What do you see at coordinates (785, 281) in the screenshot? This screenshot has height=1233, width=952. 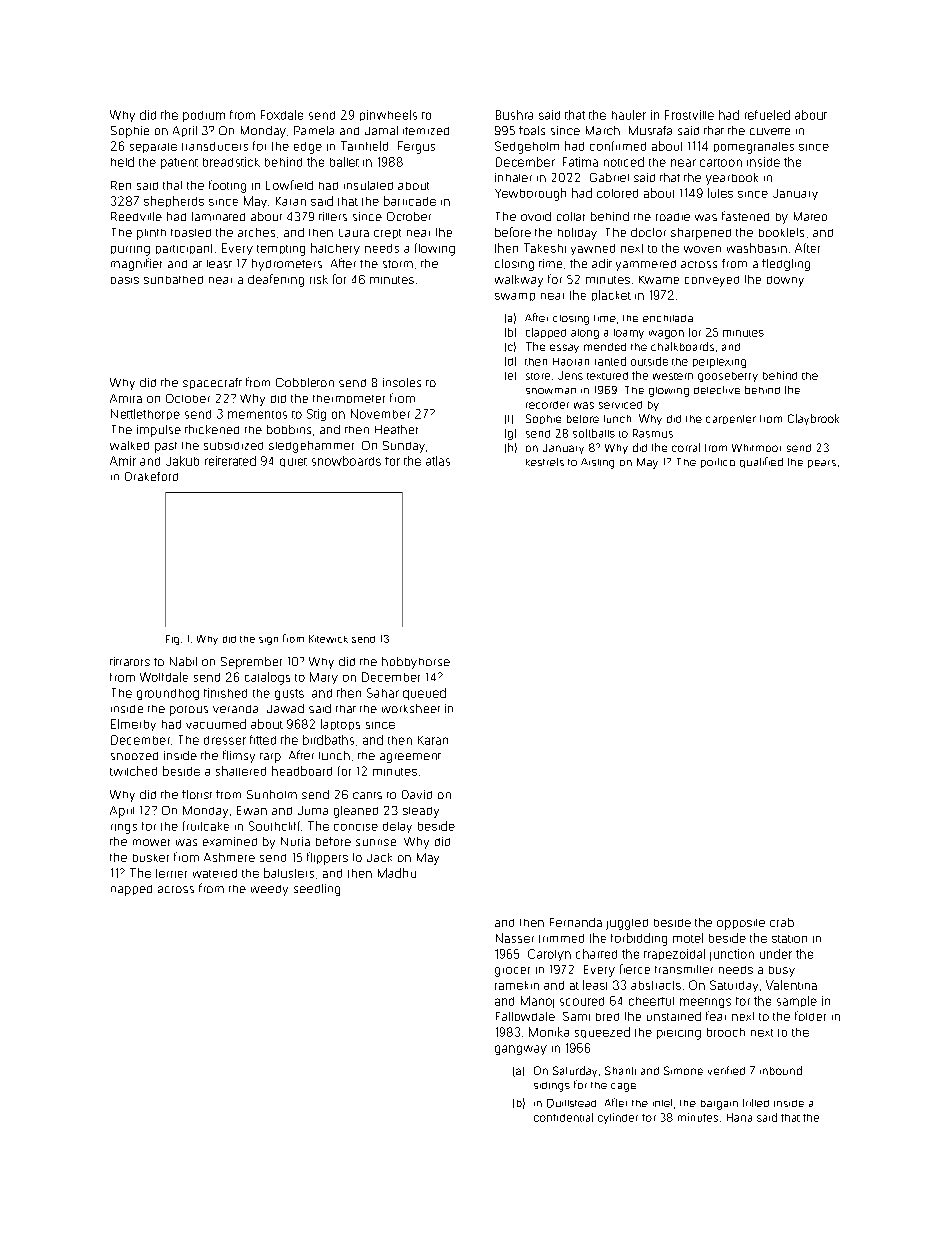 I see `downy` at bounding box center [785, 281].
